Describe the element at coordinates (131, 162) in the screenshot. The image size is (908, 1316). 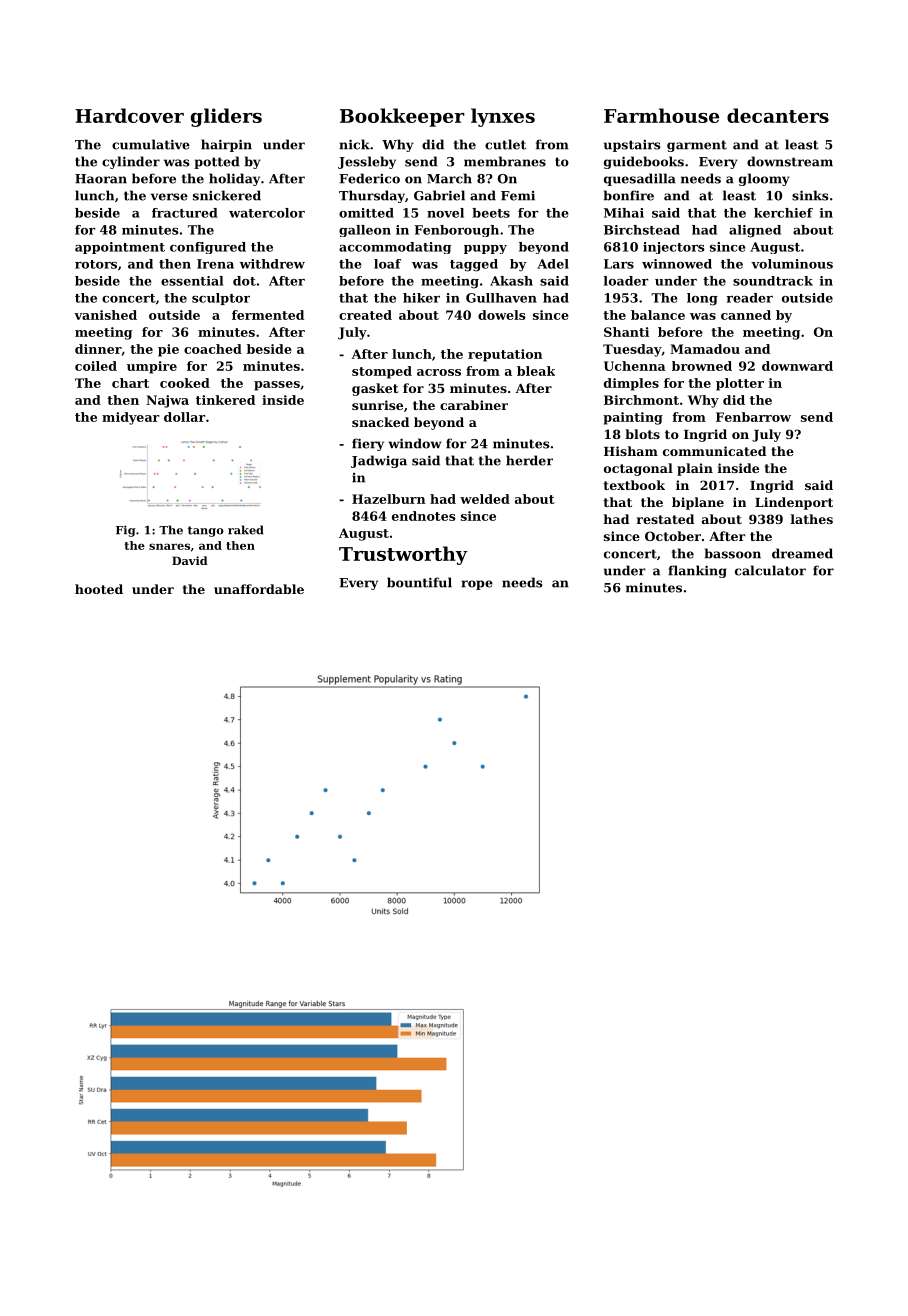
I see `cylinder` at that location.
